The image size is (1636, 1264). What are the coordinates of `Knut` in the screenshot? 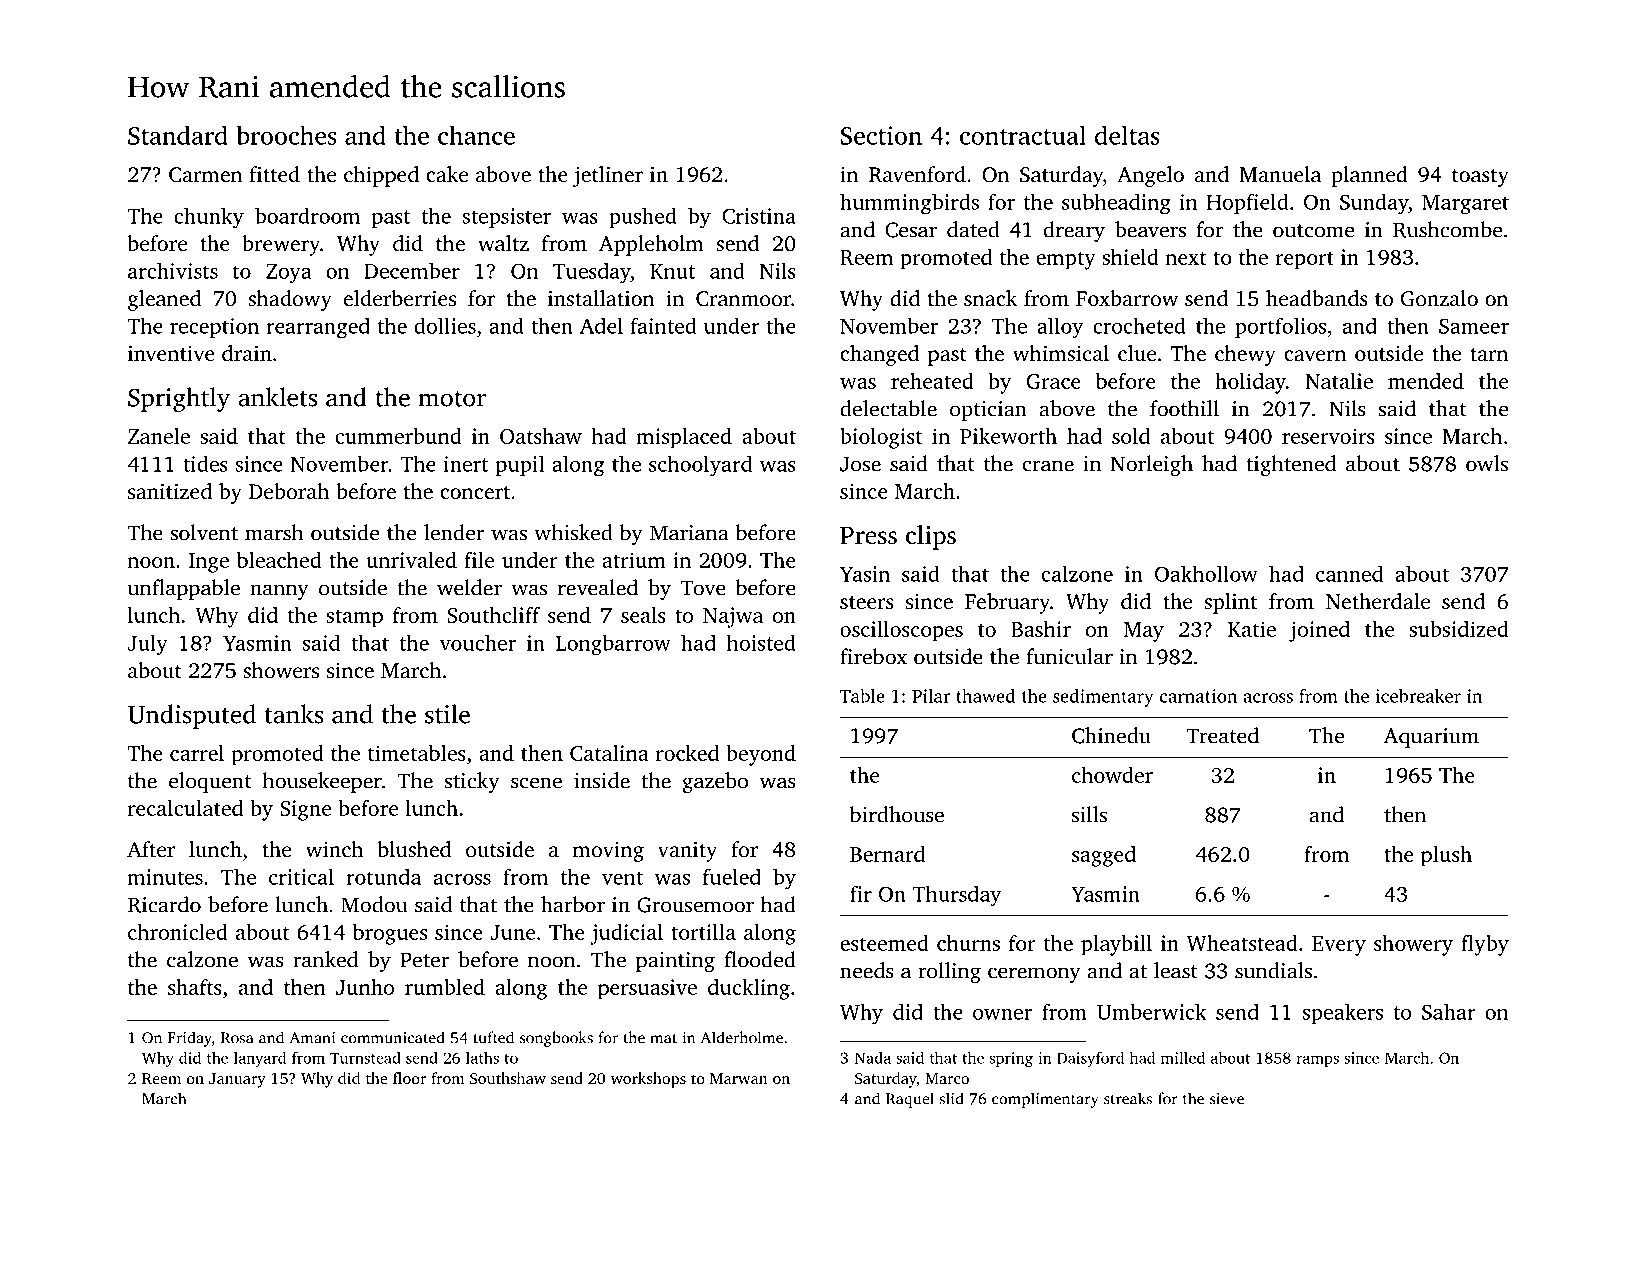 It's located at (672, 271).
